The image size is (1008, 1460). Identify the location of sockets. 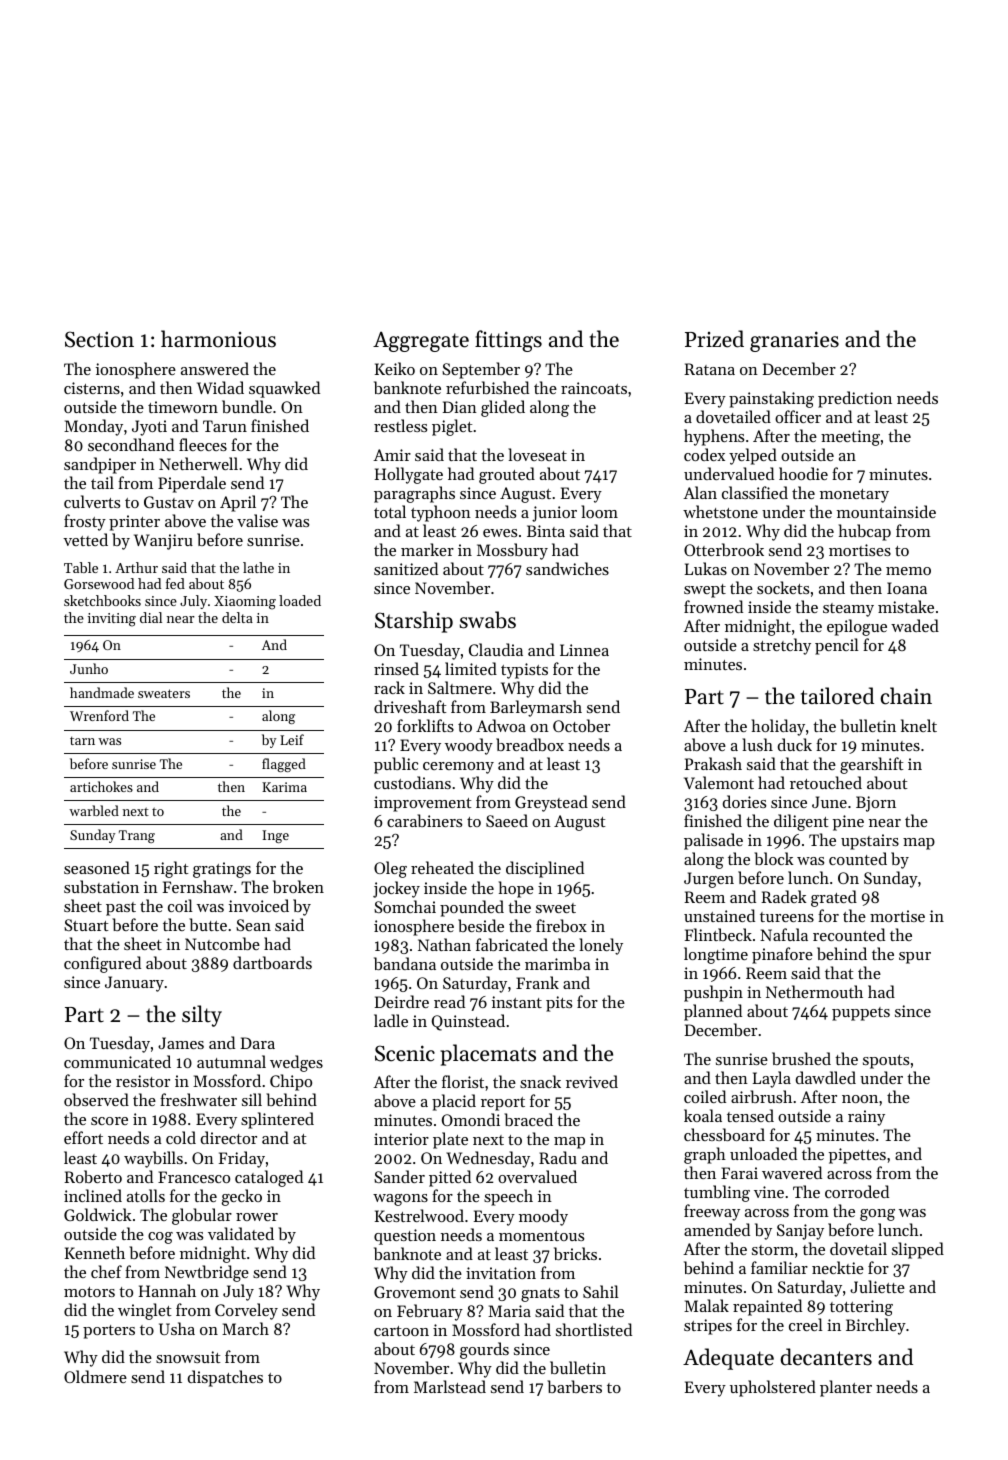
(783, 587).
